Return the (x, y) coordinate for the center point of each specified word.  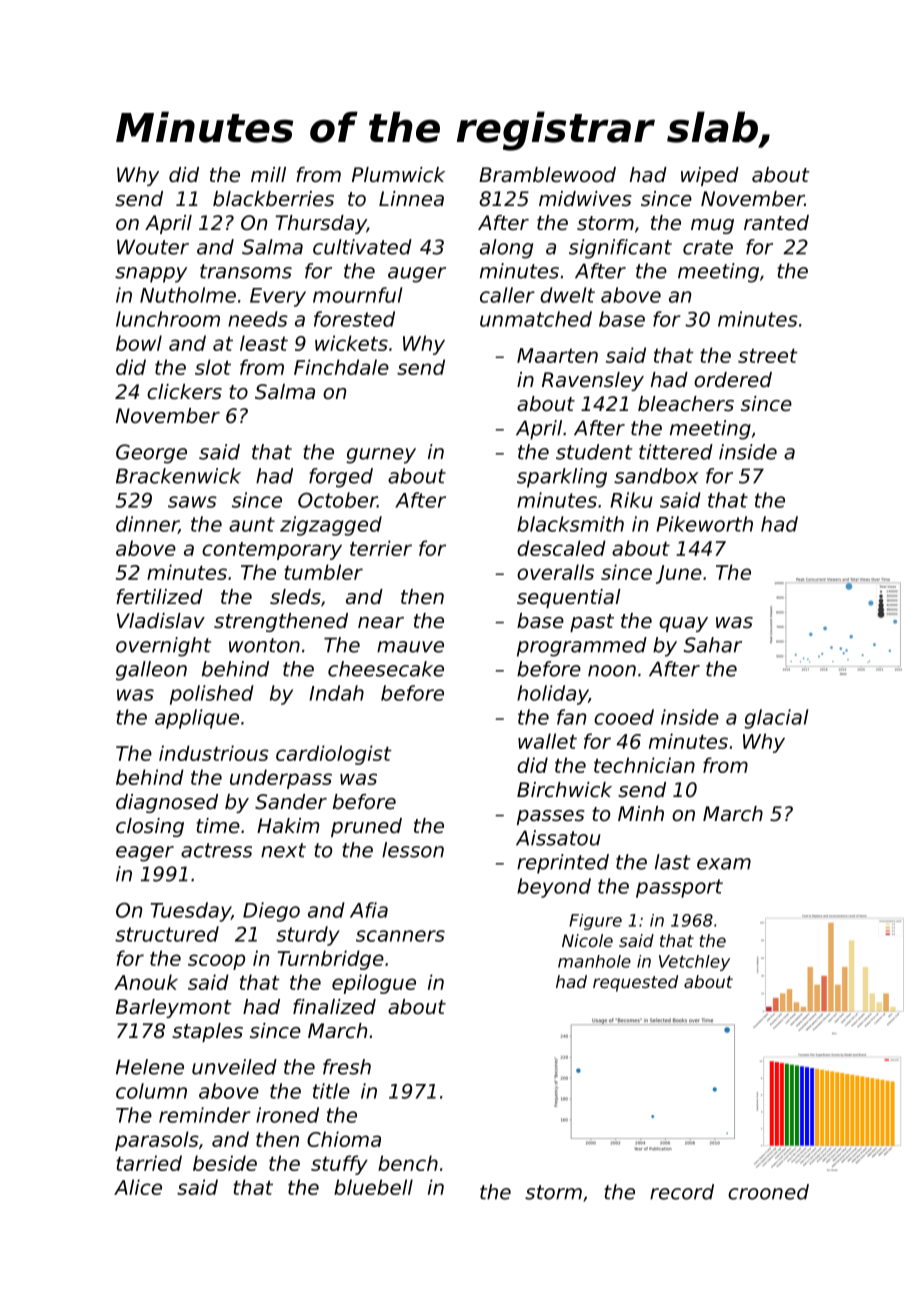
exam (724, 864)
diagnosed (167, 803)
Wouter (153, 247)
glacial (776, 719)
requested (635, 983)
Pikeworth (704, 524)
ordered (733, 380)
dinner (147, 525)
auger (417, 275)
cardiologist (334, 755)
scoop (216, 962)
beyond (554, 888)
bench (408, 1163)
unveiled (234, 1067)
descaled (561, 548)
